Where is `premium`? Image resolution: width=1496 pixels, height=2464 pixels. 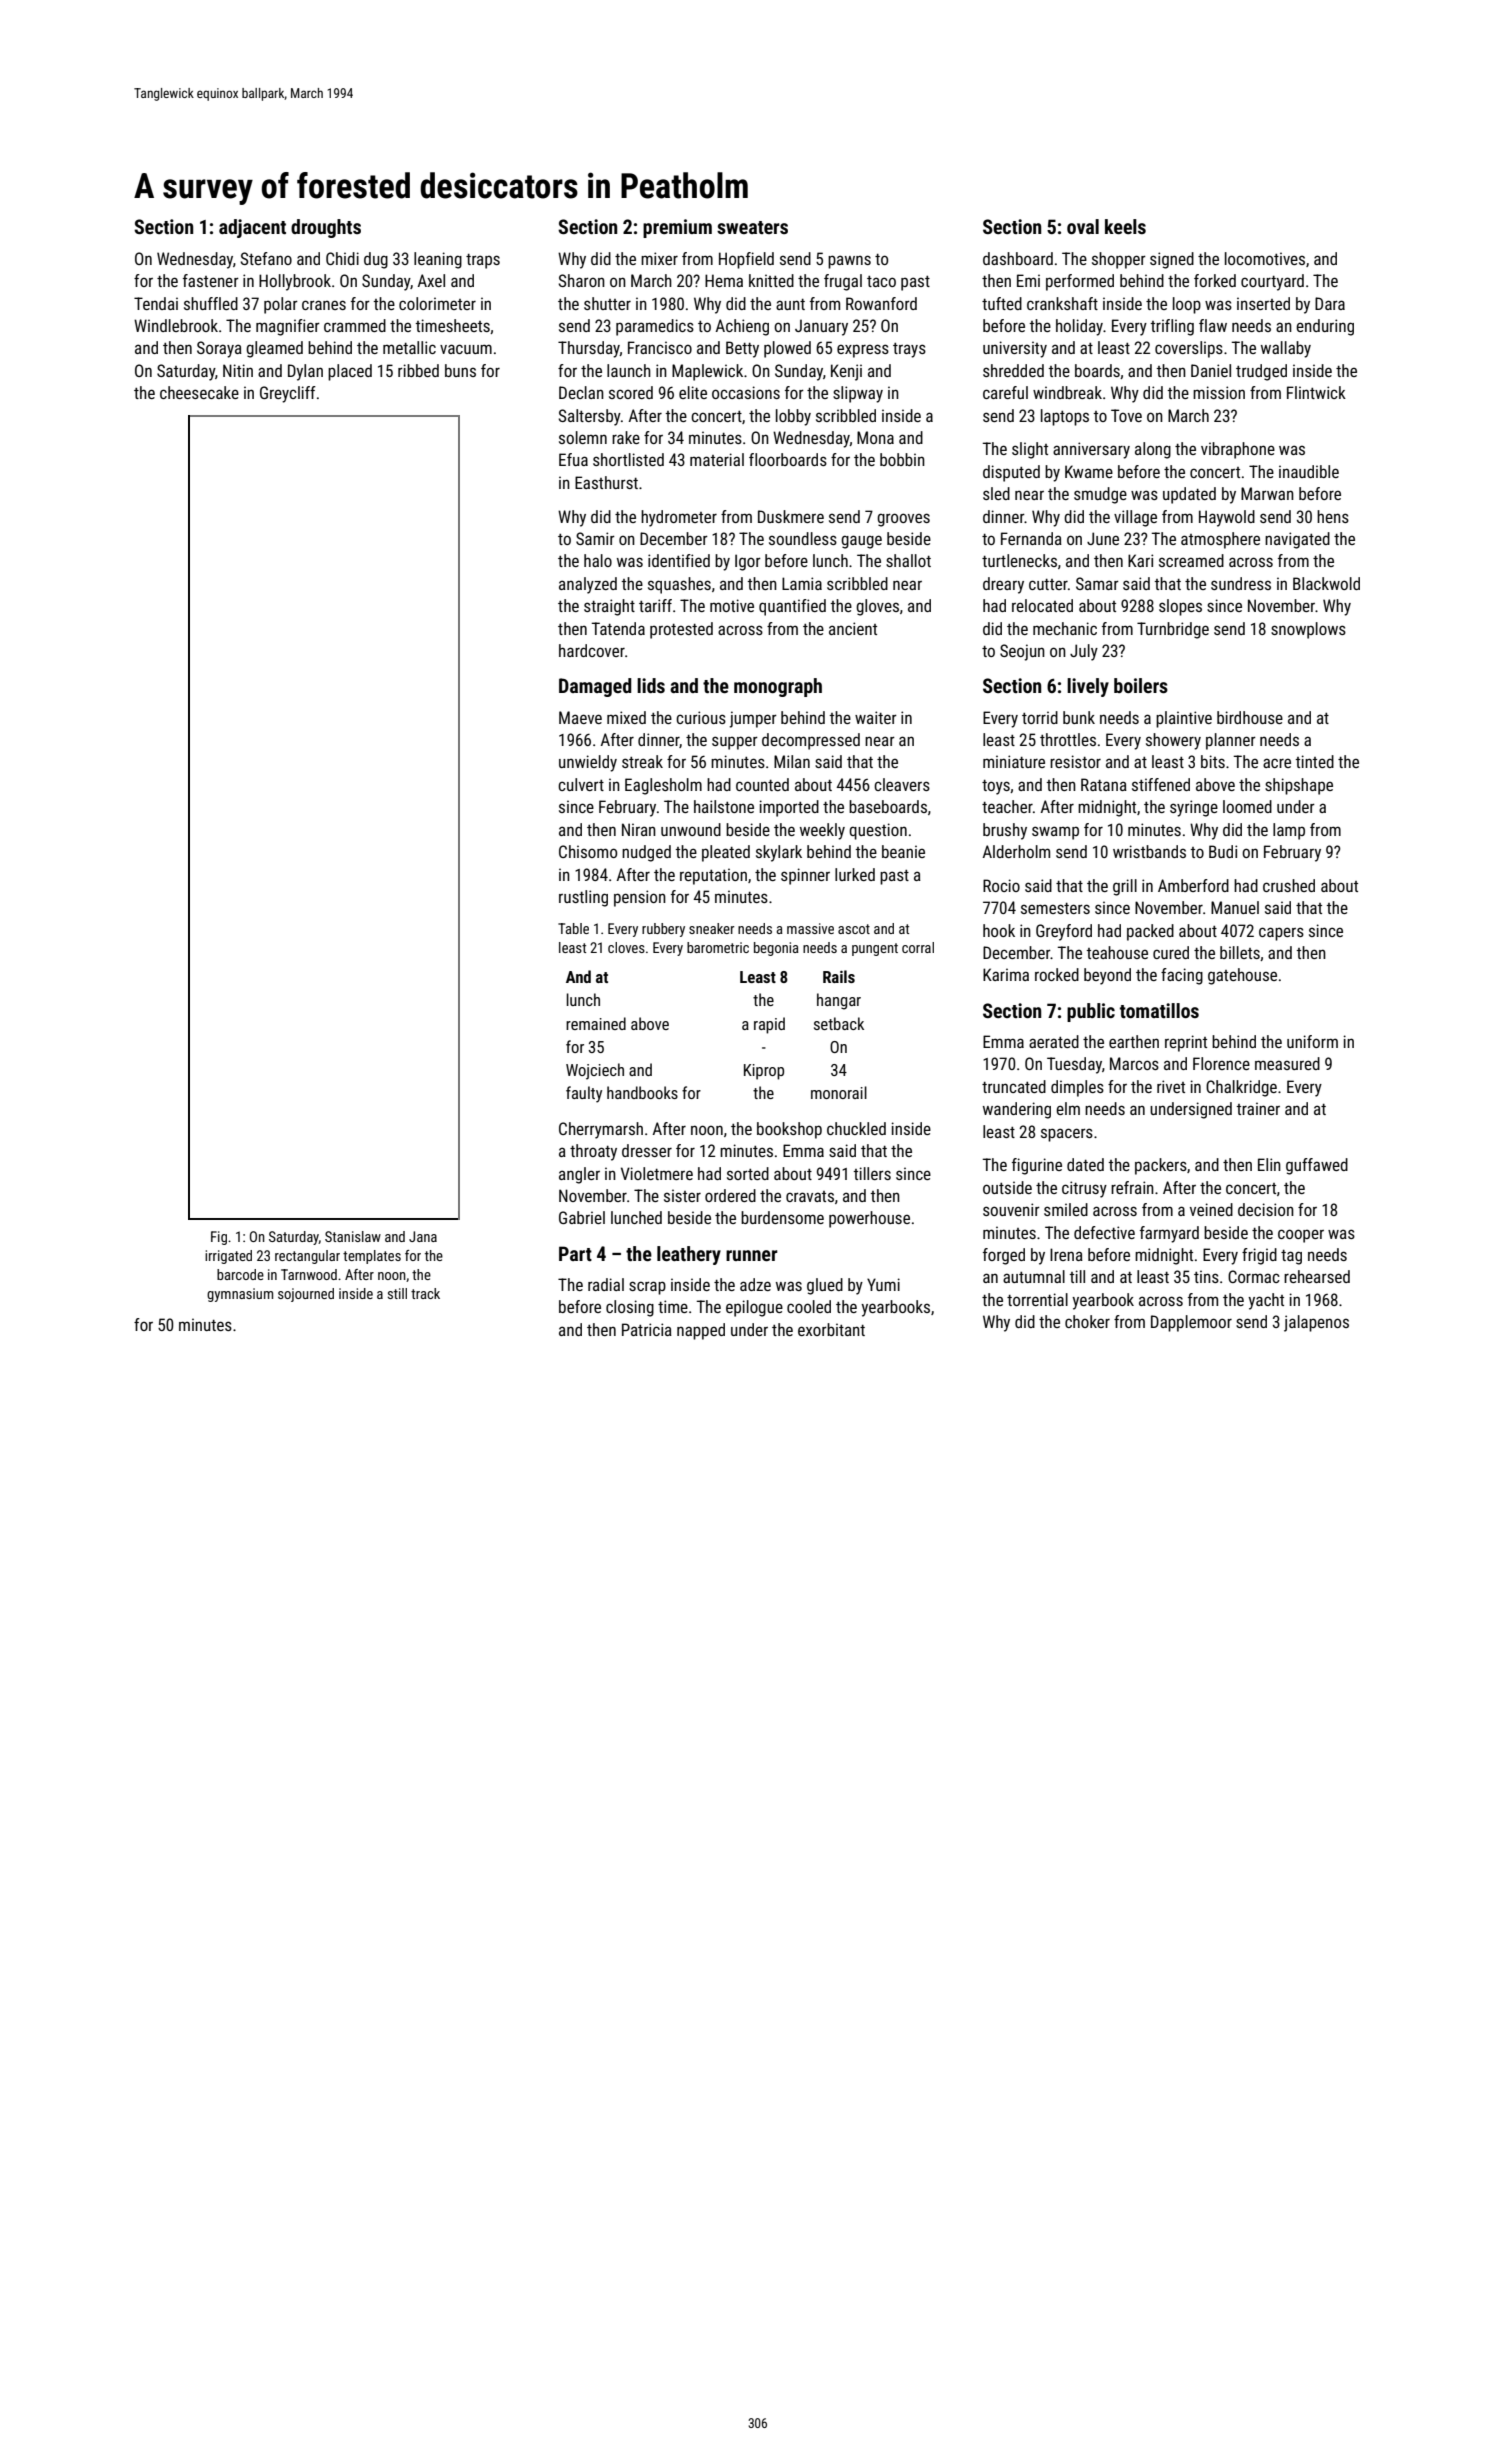
premium is located at coordinates (677, 228).
